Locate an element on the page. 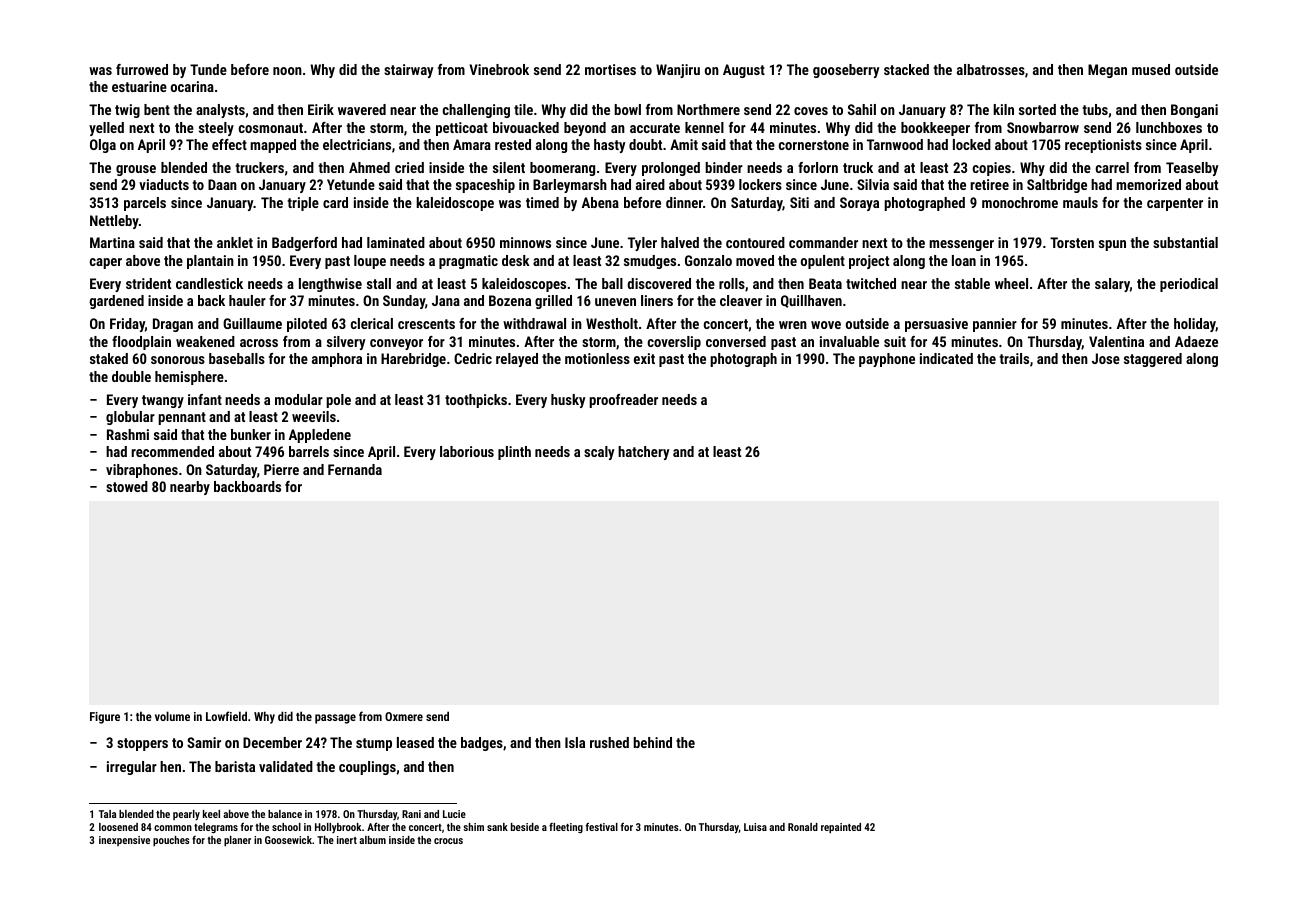  Fernanda is located at coordinates (355, 469).
